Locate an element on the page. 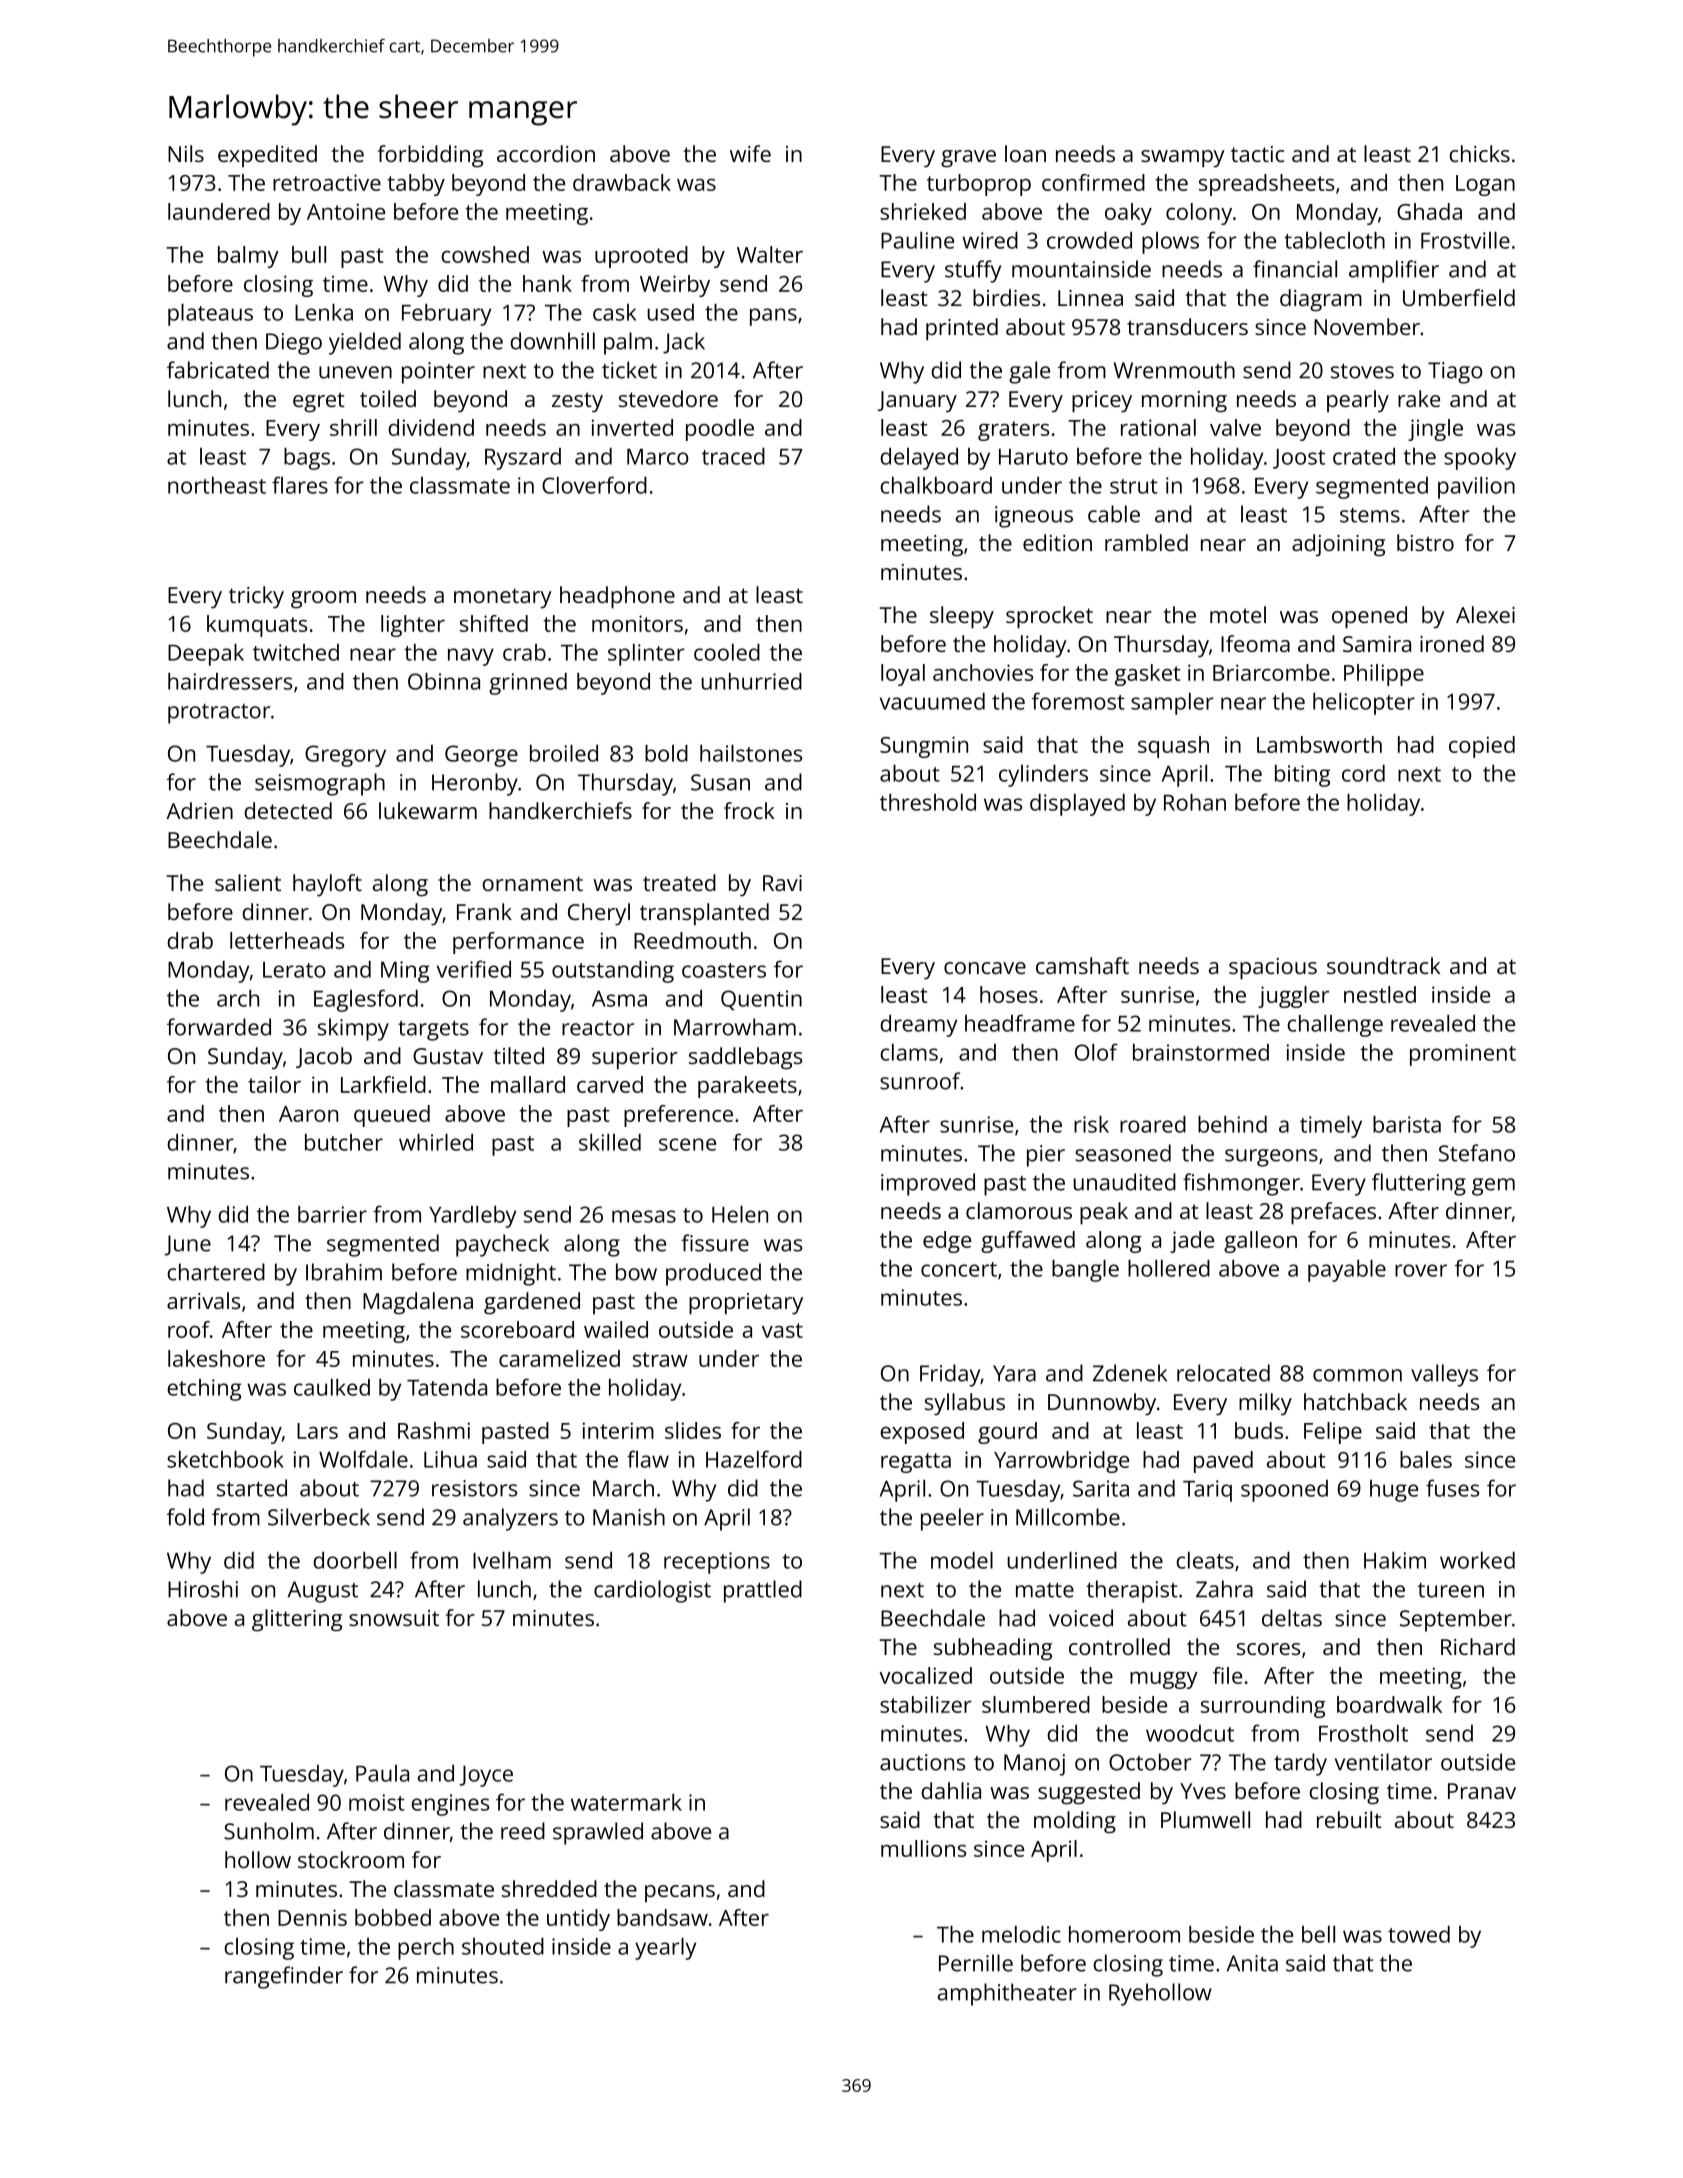  yearly is located at coordinates (665, 1949).
